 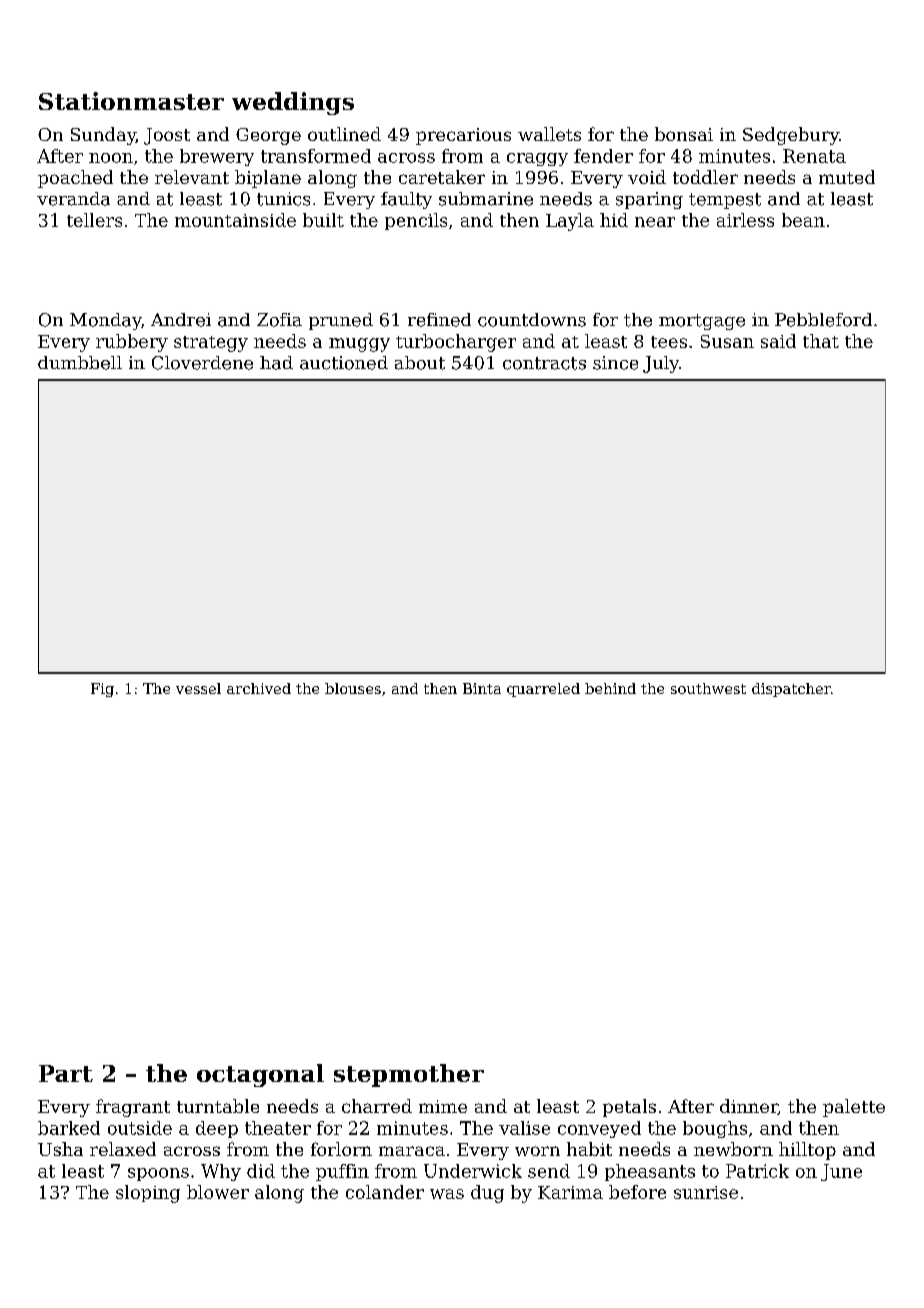 I want to click on wallets, so click(x=549, y=134).
